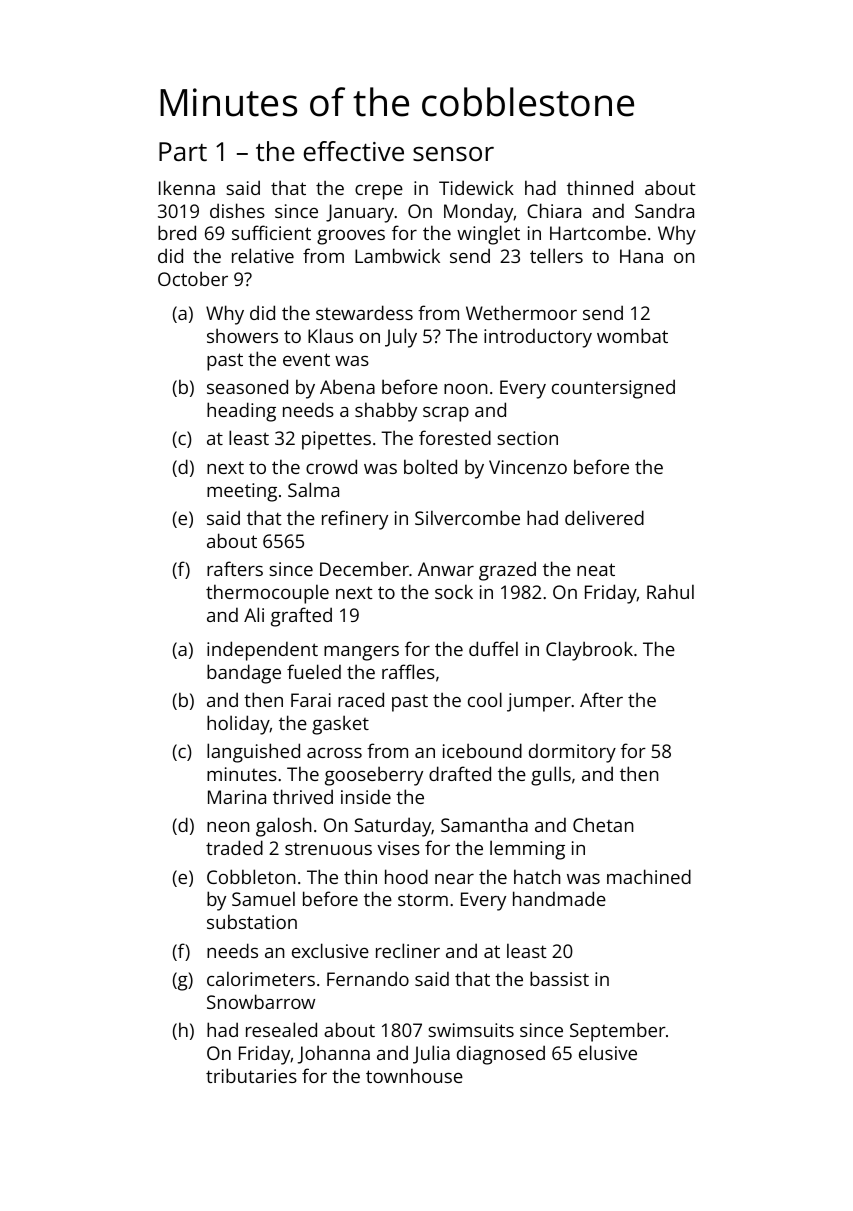 The width and height of the page is (853, 1211). Describe the element at coordinates (251, 1075) in the page. I see `tributaries` at that location.
